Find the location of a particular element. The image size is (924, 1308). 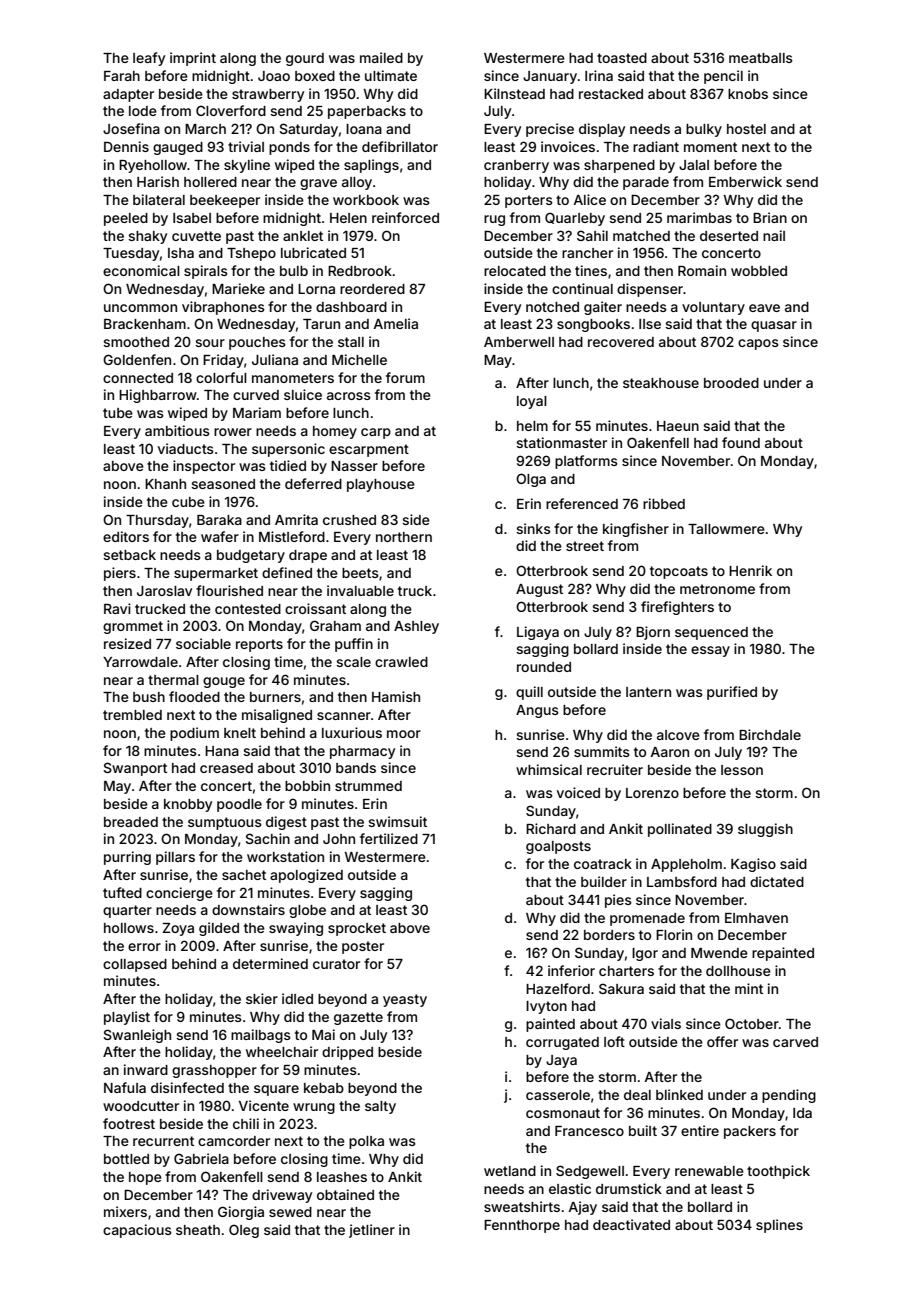

Giorgia is located at coordinates (241, 1213).
